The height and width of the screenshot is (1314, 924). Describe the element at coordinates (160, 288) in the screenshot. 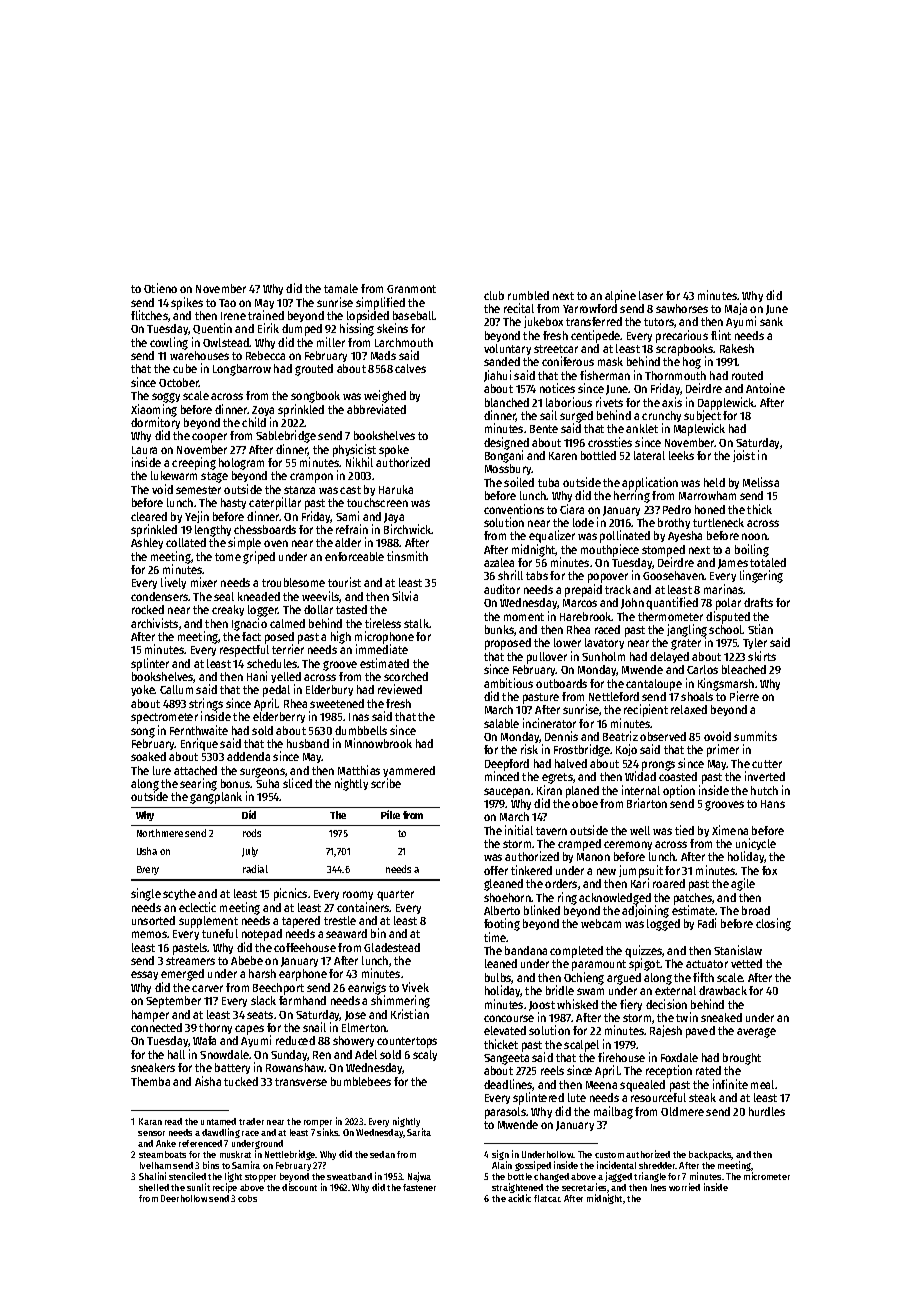

I see `Otieno` at that location.
